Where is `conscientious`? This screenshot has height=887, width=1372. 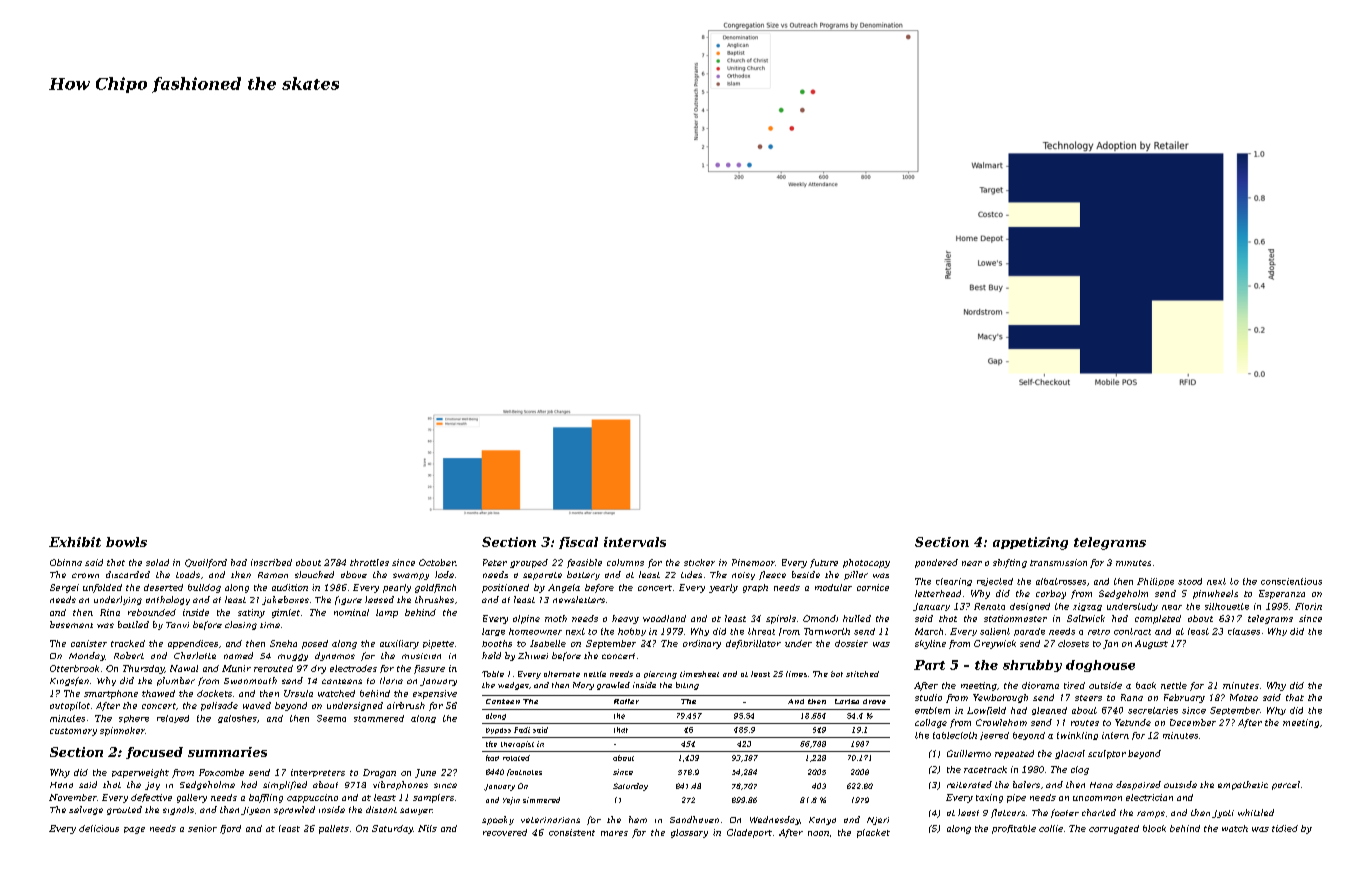 conscientious is located at coordinates (1291, 581).
